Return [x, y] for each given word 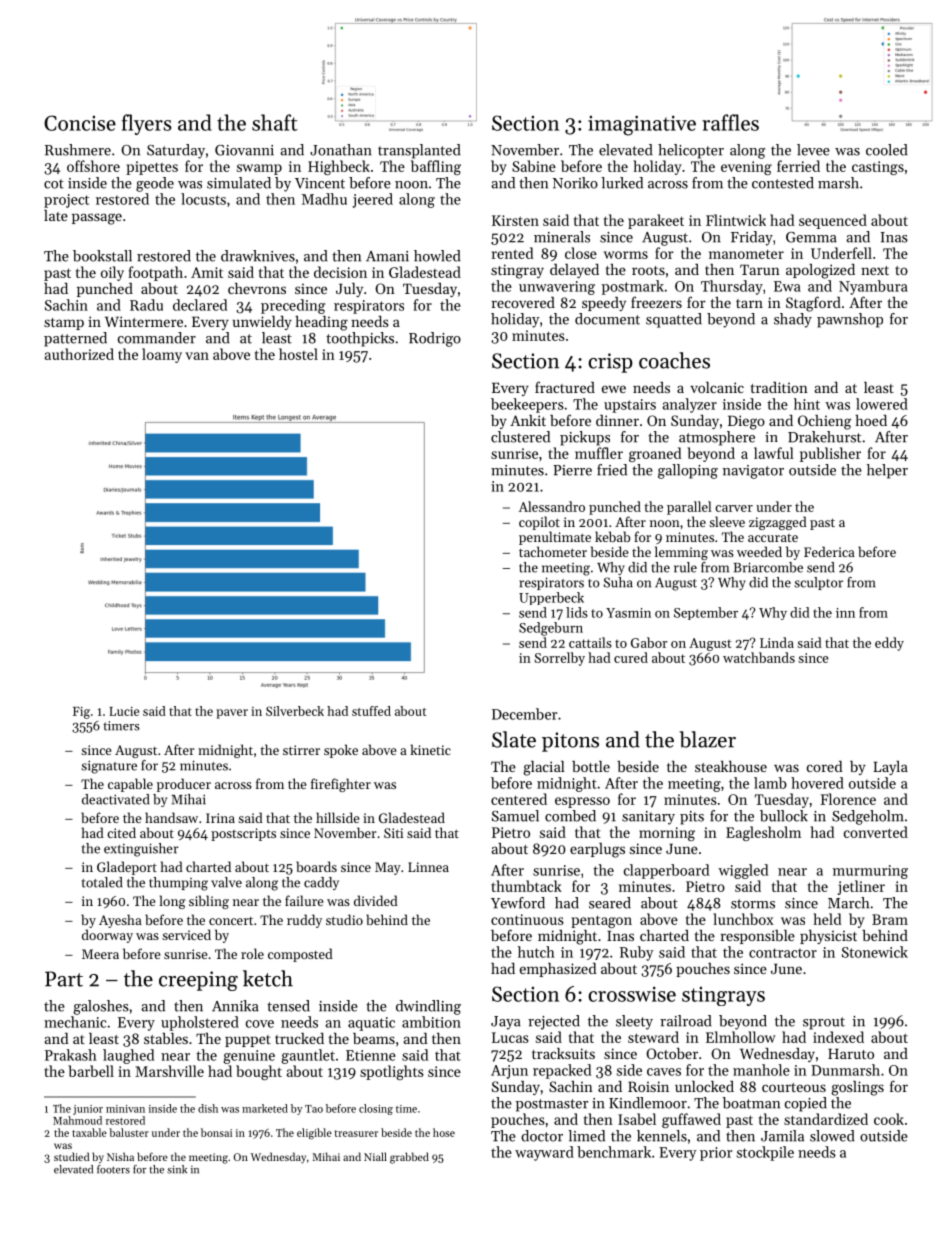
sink [177, 1169]
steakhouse [731, 766]
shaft [275, 122]
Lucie [124, 711]
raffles [730, 122]
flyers [147, 124]
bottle [591, 766]
